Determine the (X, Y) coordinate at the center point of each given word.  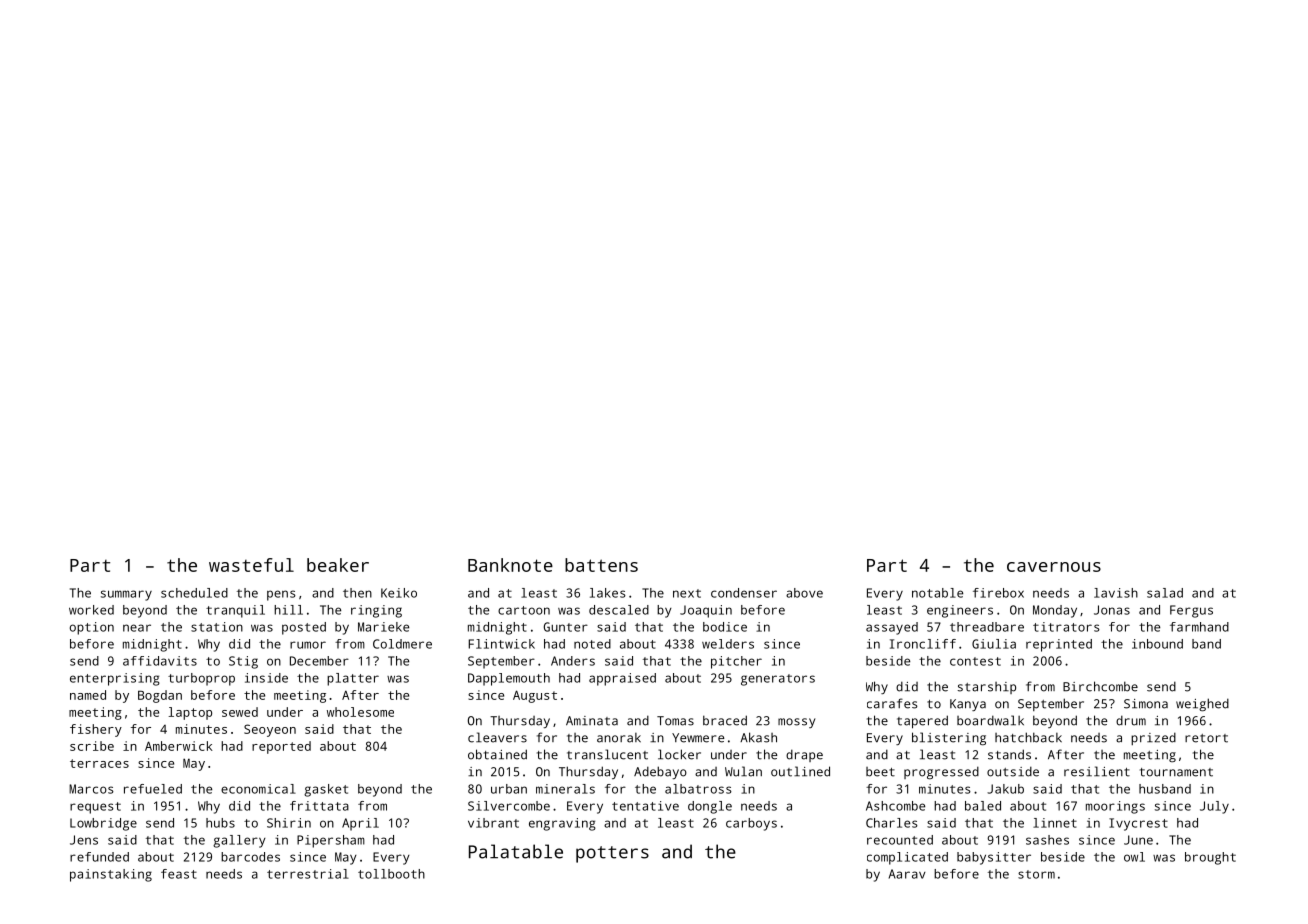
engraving (562, 824)
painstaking (111, 875)
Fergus (1191, 611)
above (804, 593)
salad (1165, 593)
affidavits (160, 661)
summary (126, 595)
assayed (892, 628)
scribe (92, 746)
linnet (1055, 823)
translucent (607, 754)
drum (1131, 720)
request (95, 808)
